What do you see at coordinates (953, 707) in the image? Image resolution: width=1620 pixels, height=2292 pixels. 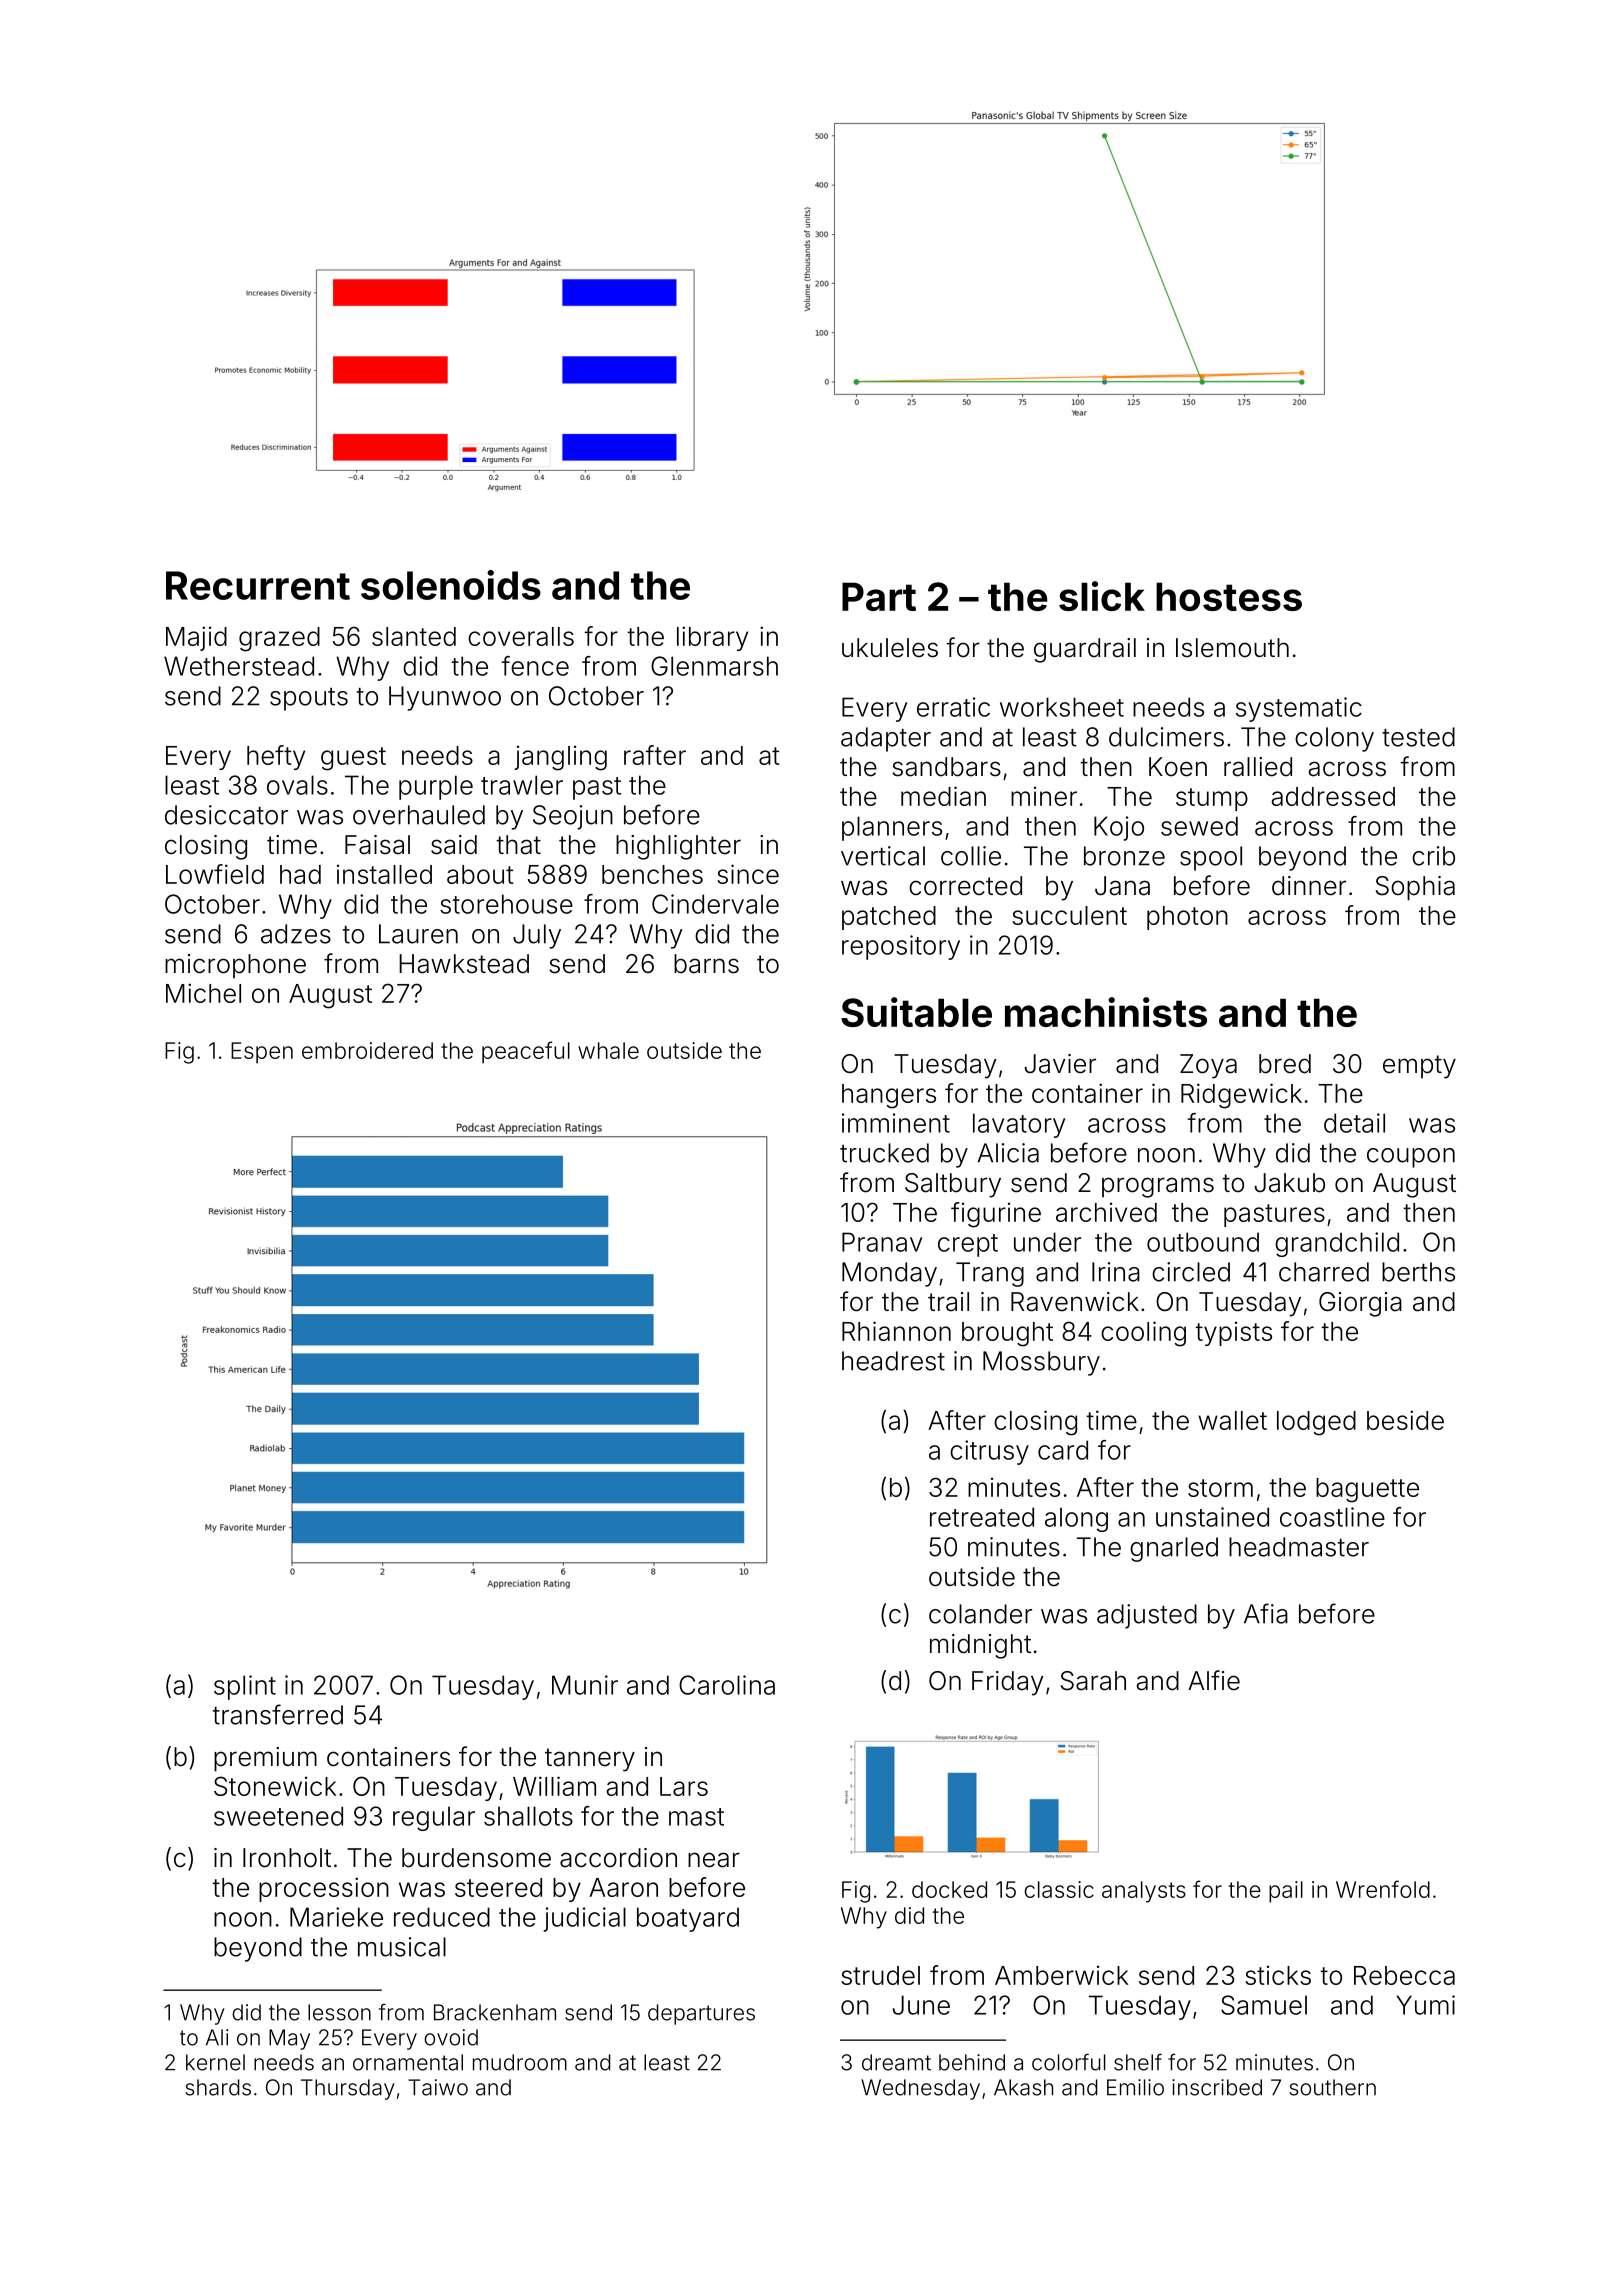 I see `erratic` at bounding box center [953, 707].
